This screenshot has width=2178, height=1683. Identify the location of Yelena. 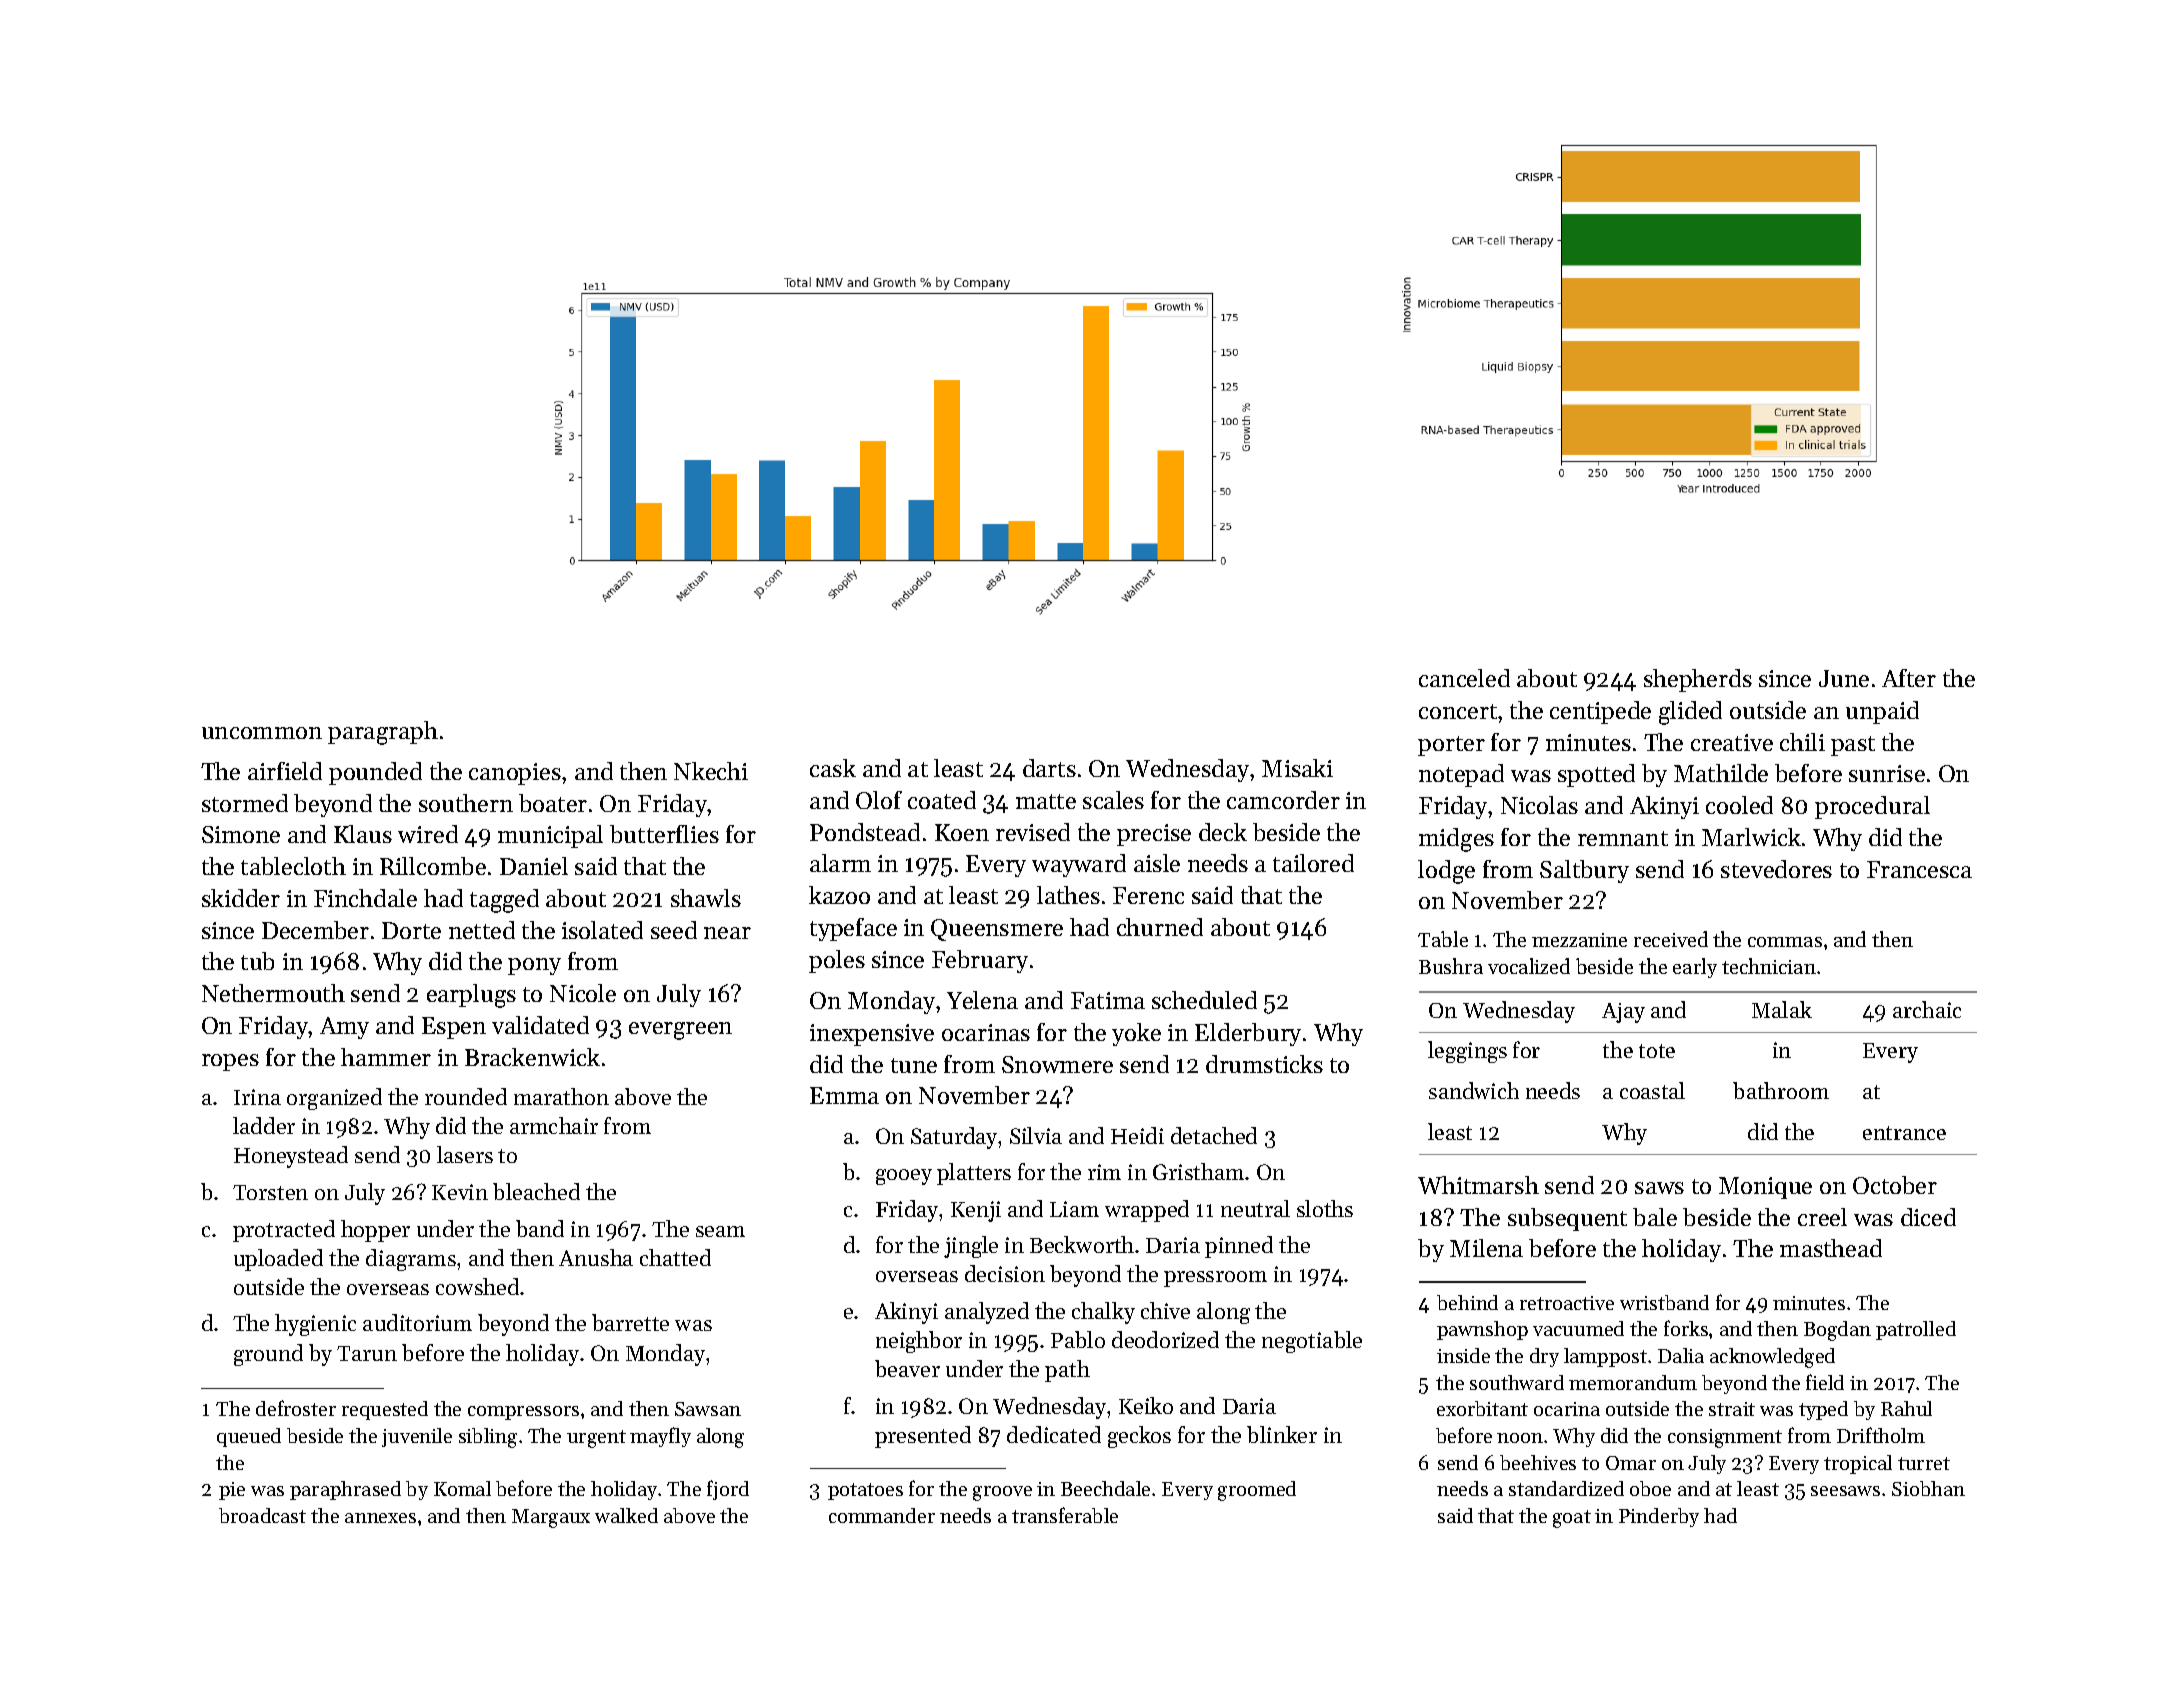
(982, 1000).
